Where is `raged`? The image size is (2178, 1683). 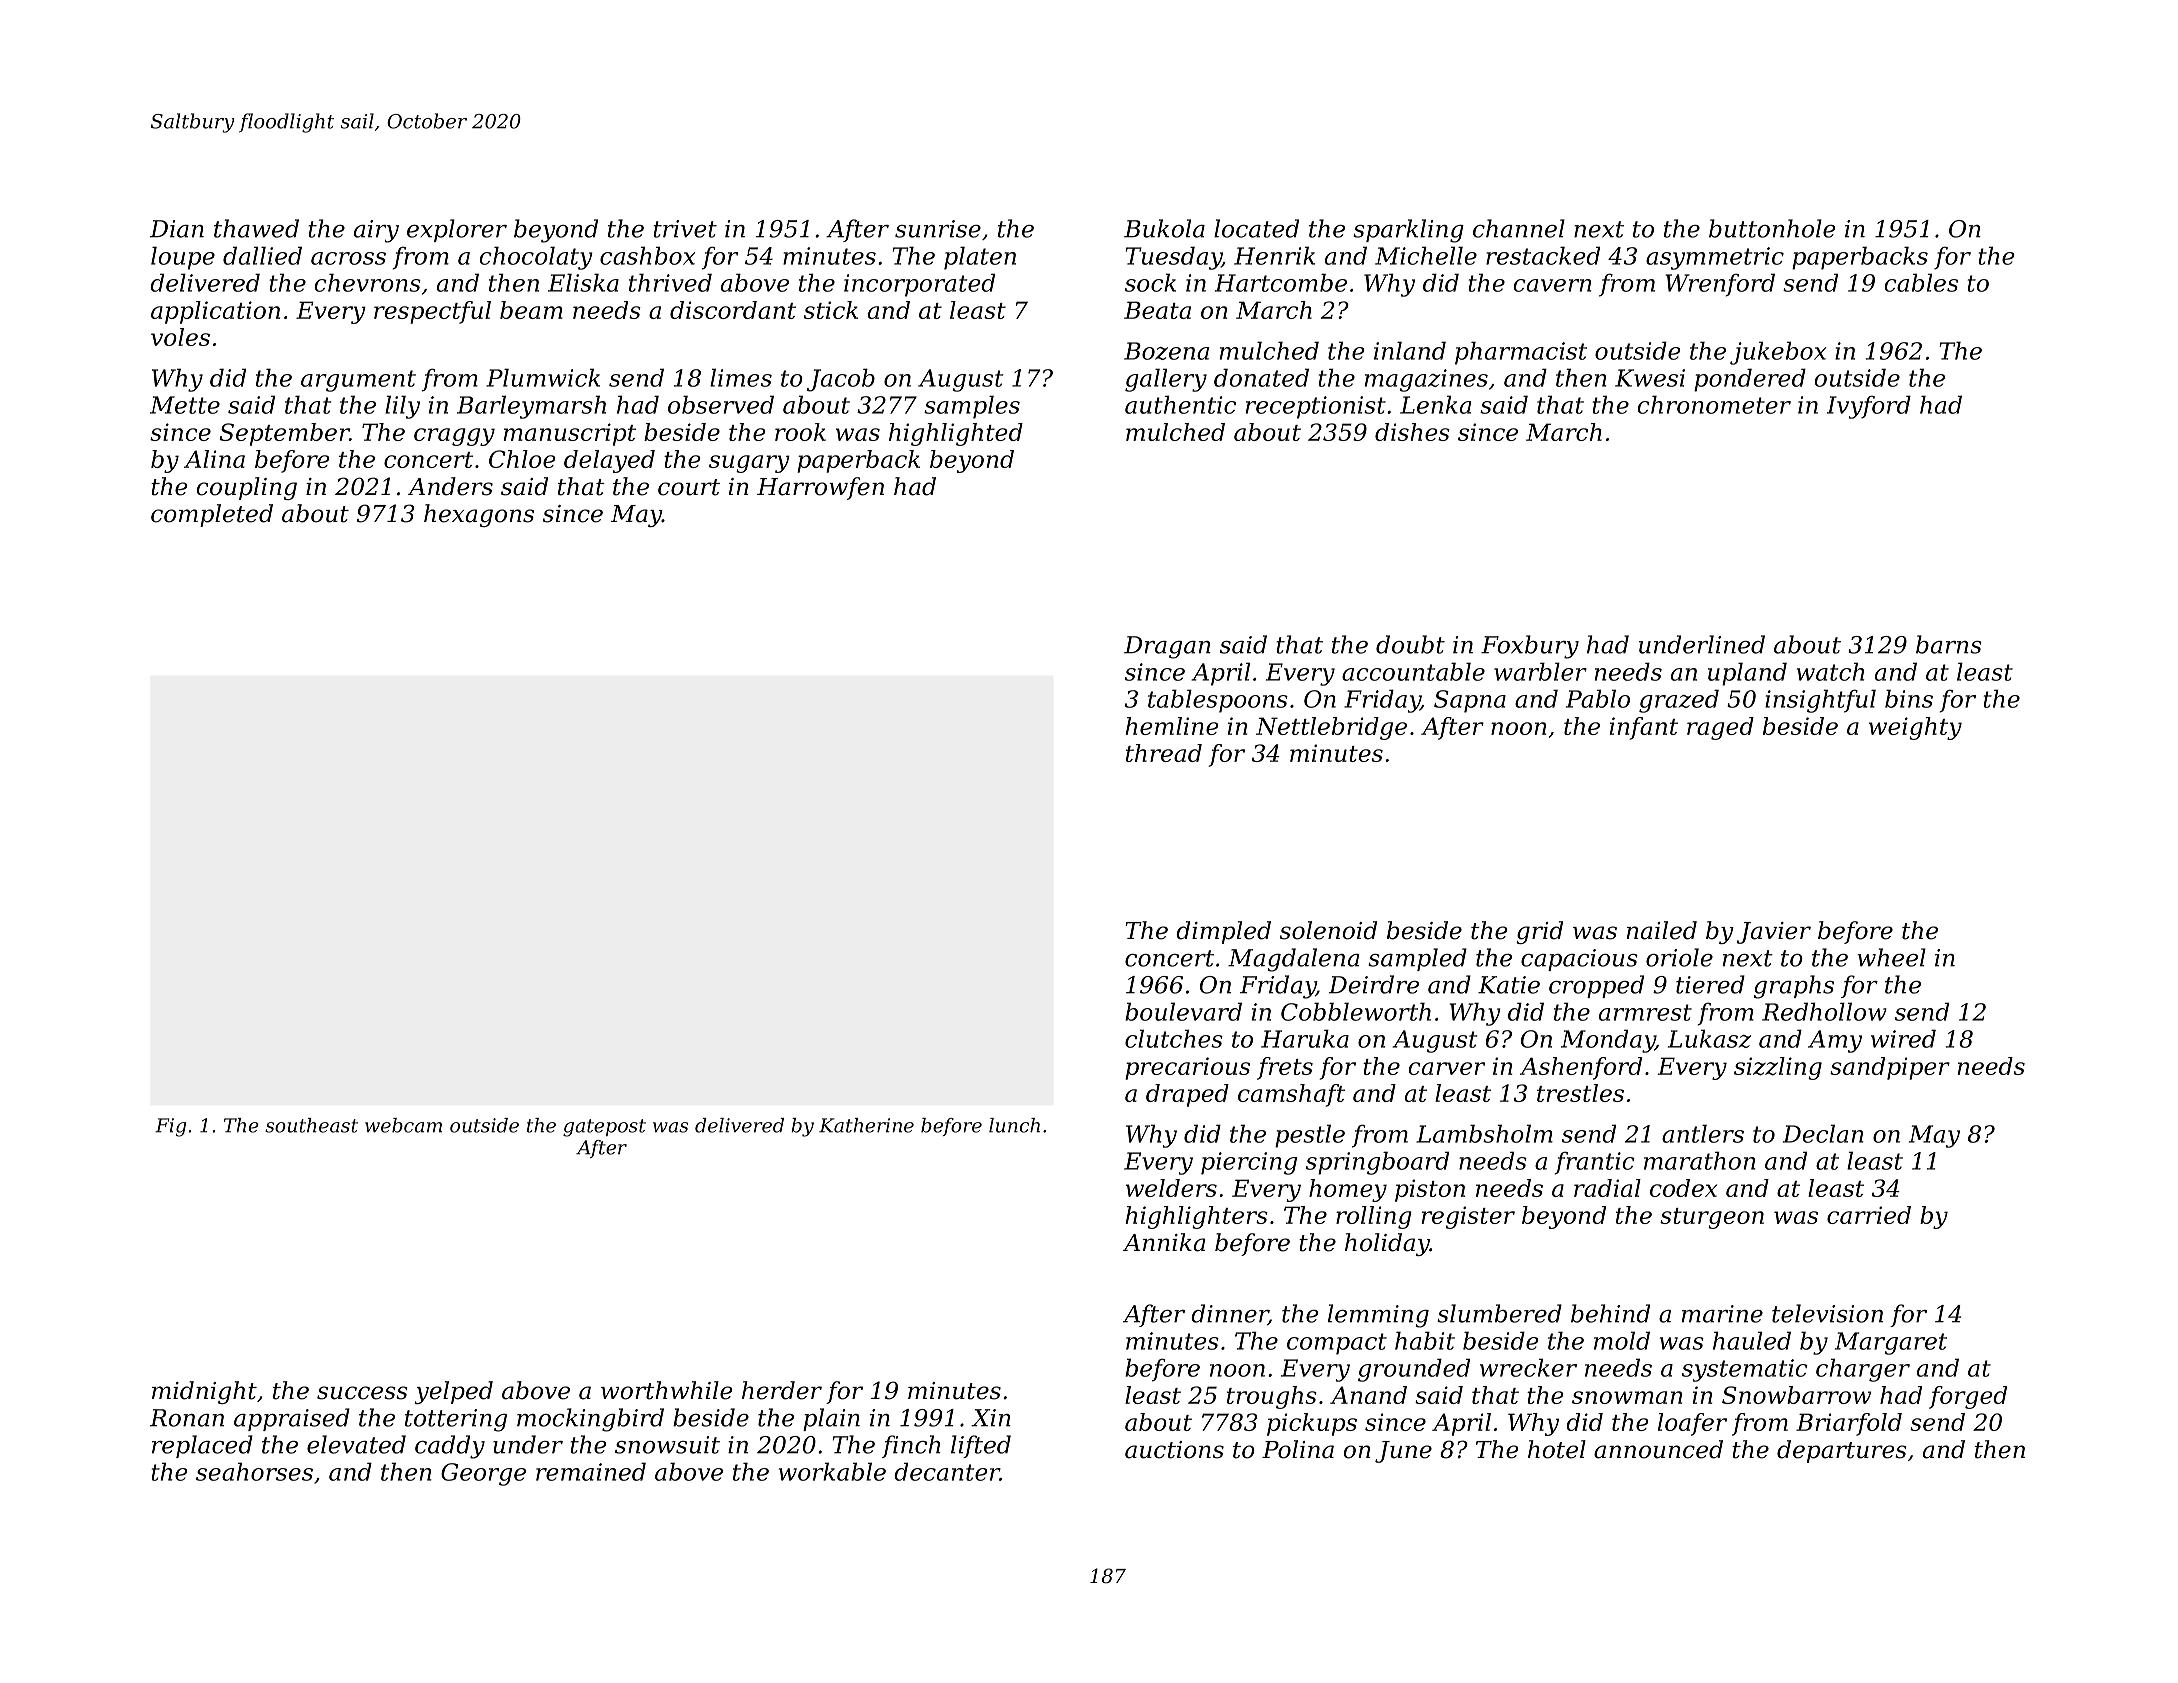
raged is located at coordinates (1720, 728).
